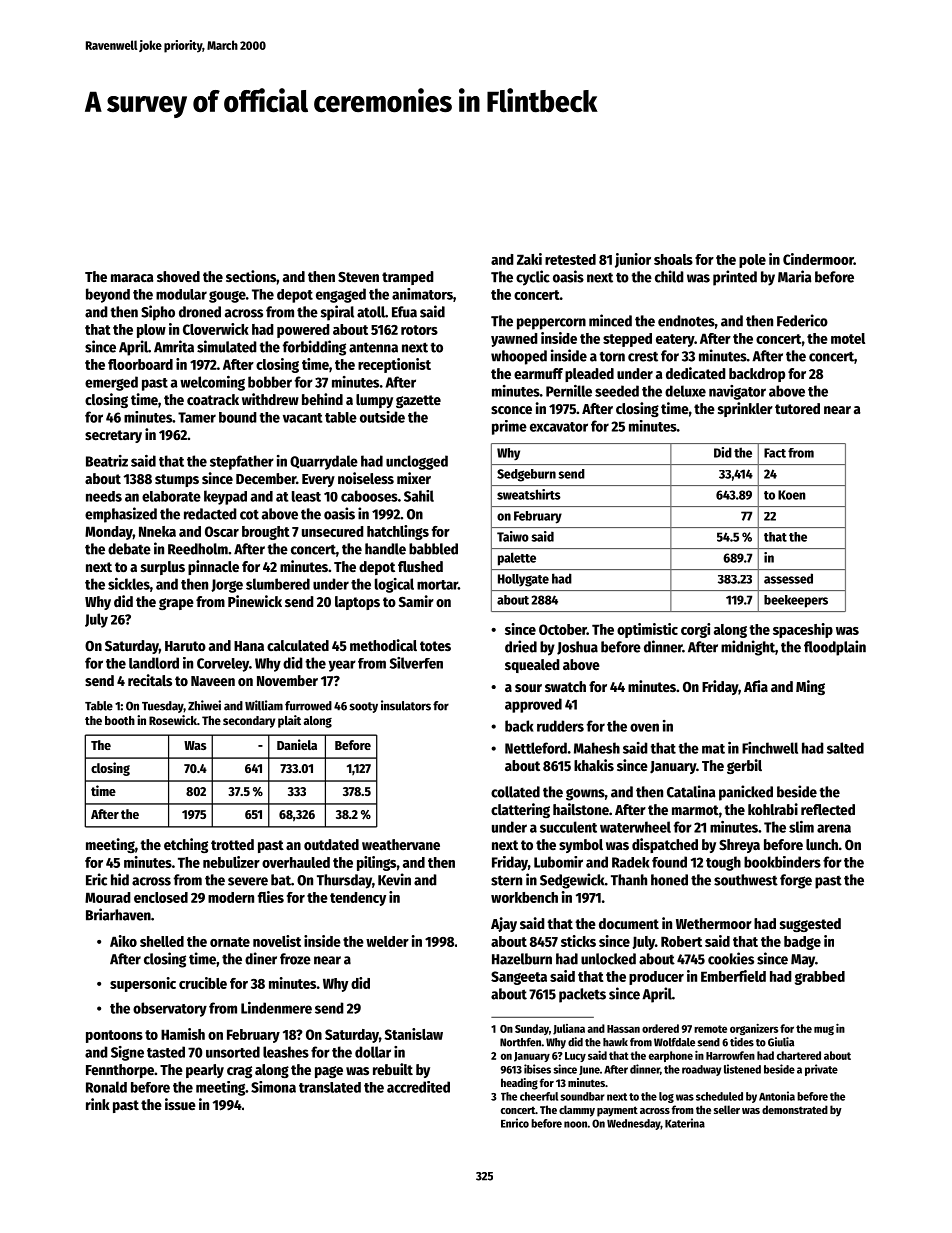  I want to click on observatory, so click(170, 1009).
